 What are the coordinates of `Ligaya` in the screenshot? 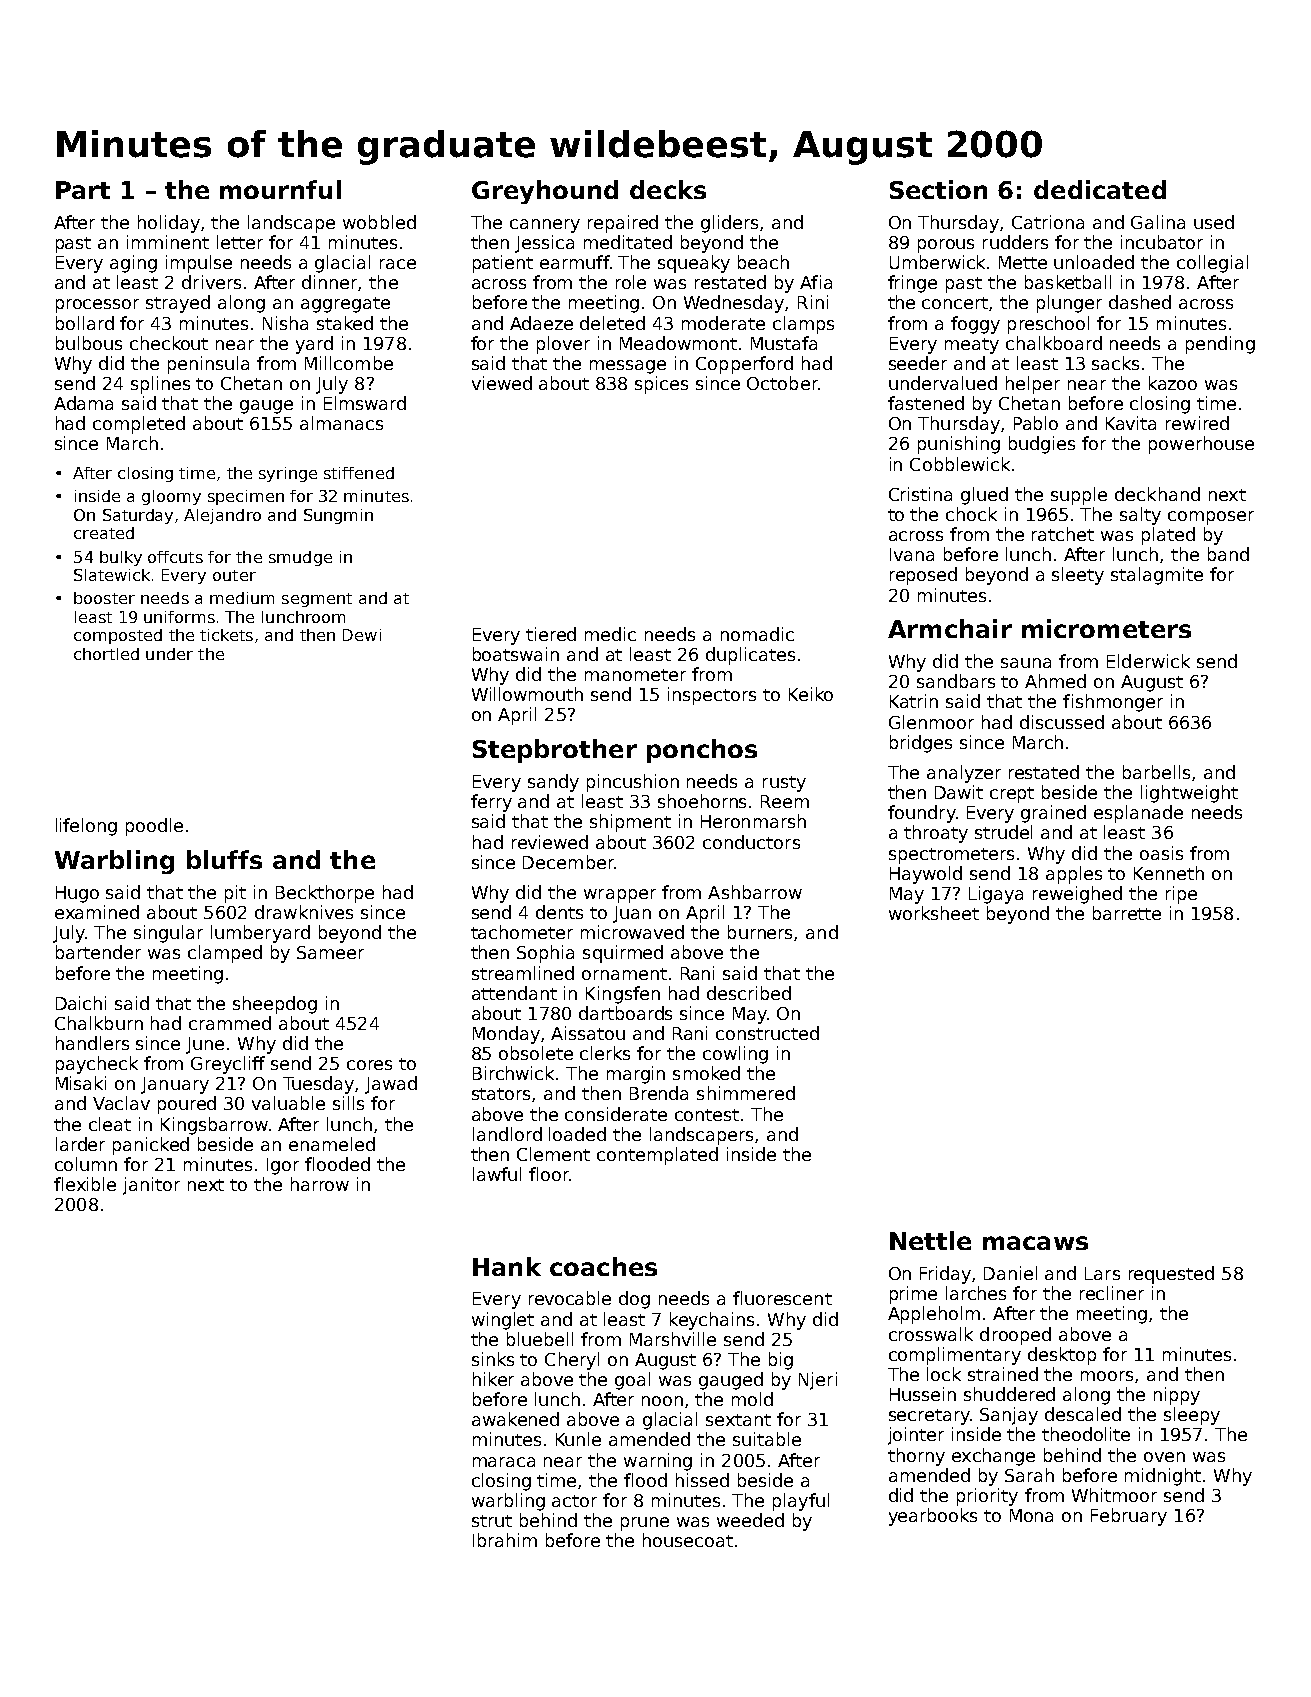 It's located at (996, 895).
